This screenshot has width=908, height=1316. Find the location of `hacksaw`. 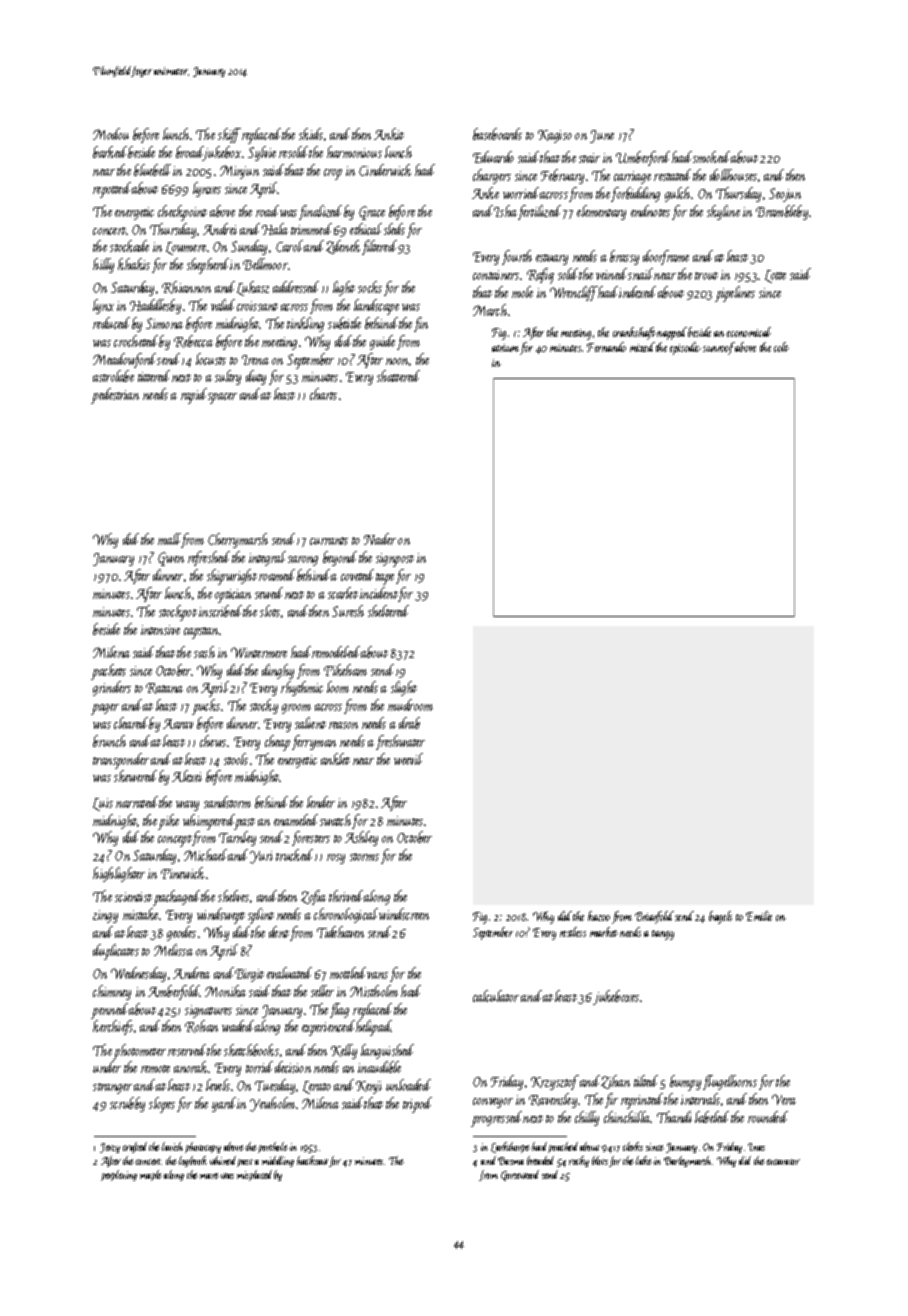

hacksaw is located at coordinates (312, 1160).
